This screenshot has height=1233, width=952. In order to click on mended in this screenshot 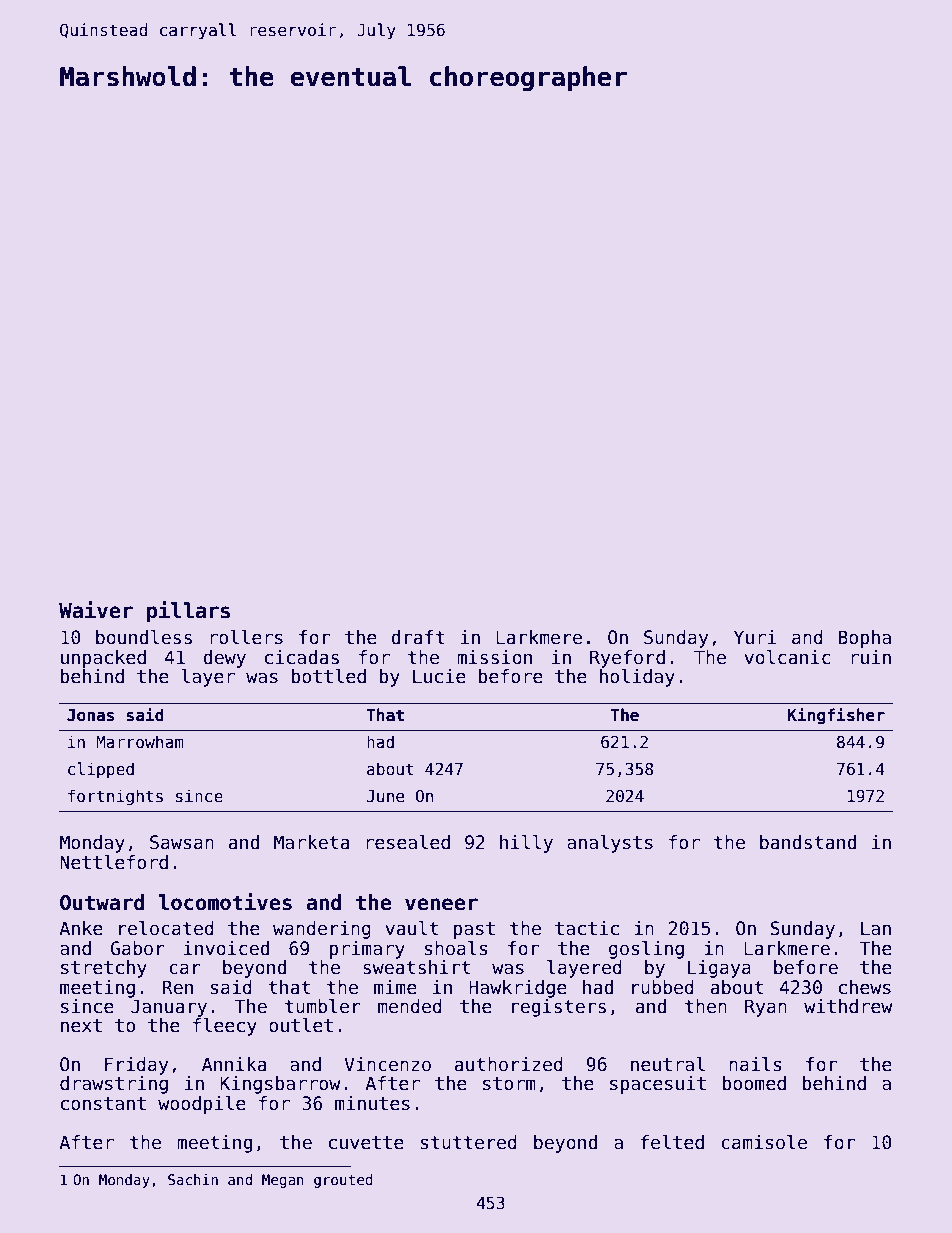, I will do `click(410, 1006)`.
